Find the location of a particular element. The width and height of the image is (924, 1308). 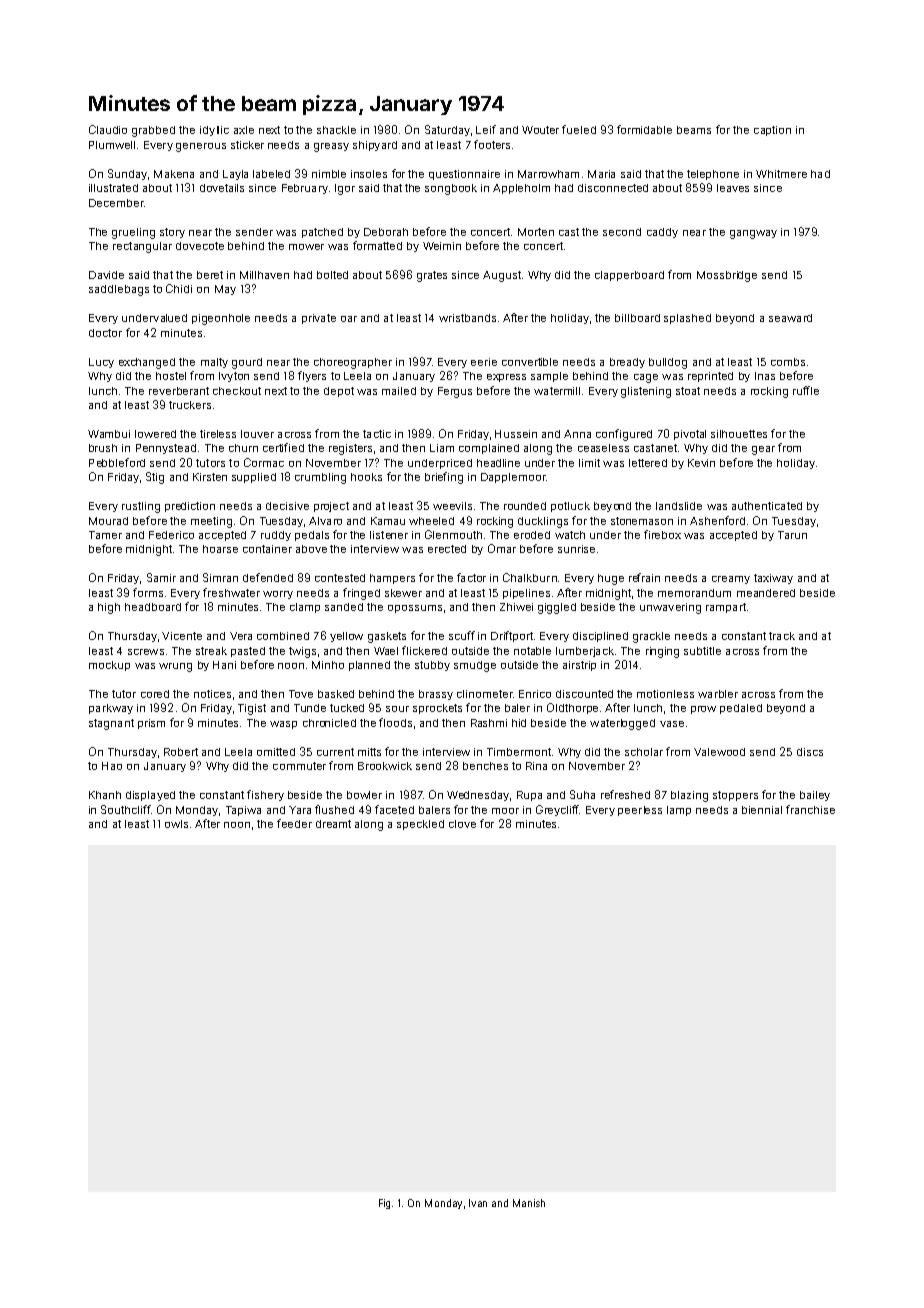

rectangular is located at coordinates (142, 247).
